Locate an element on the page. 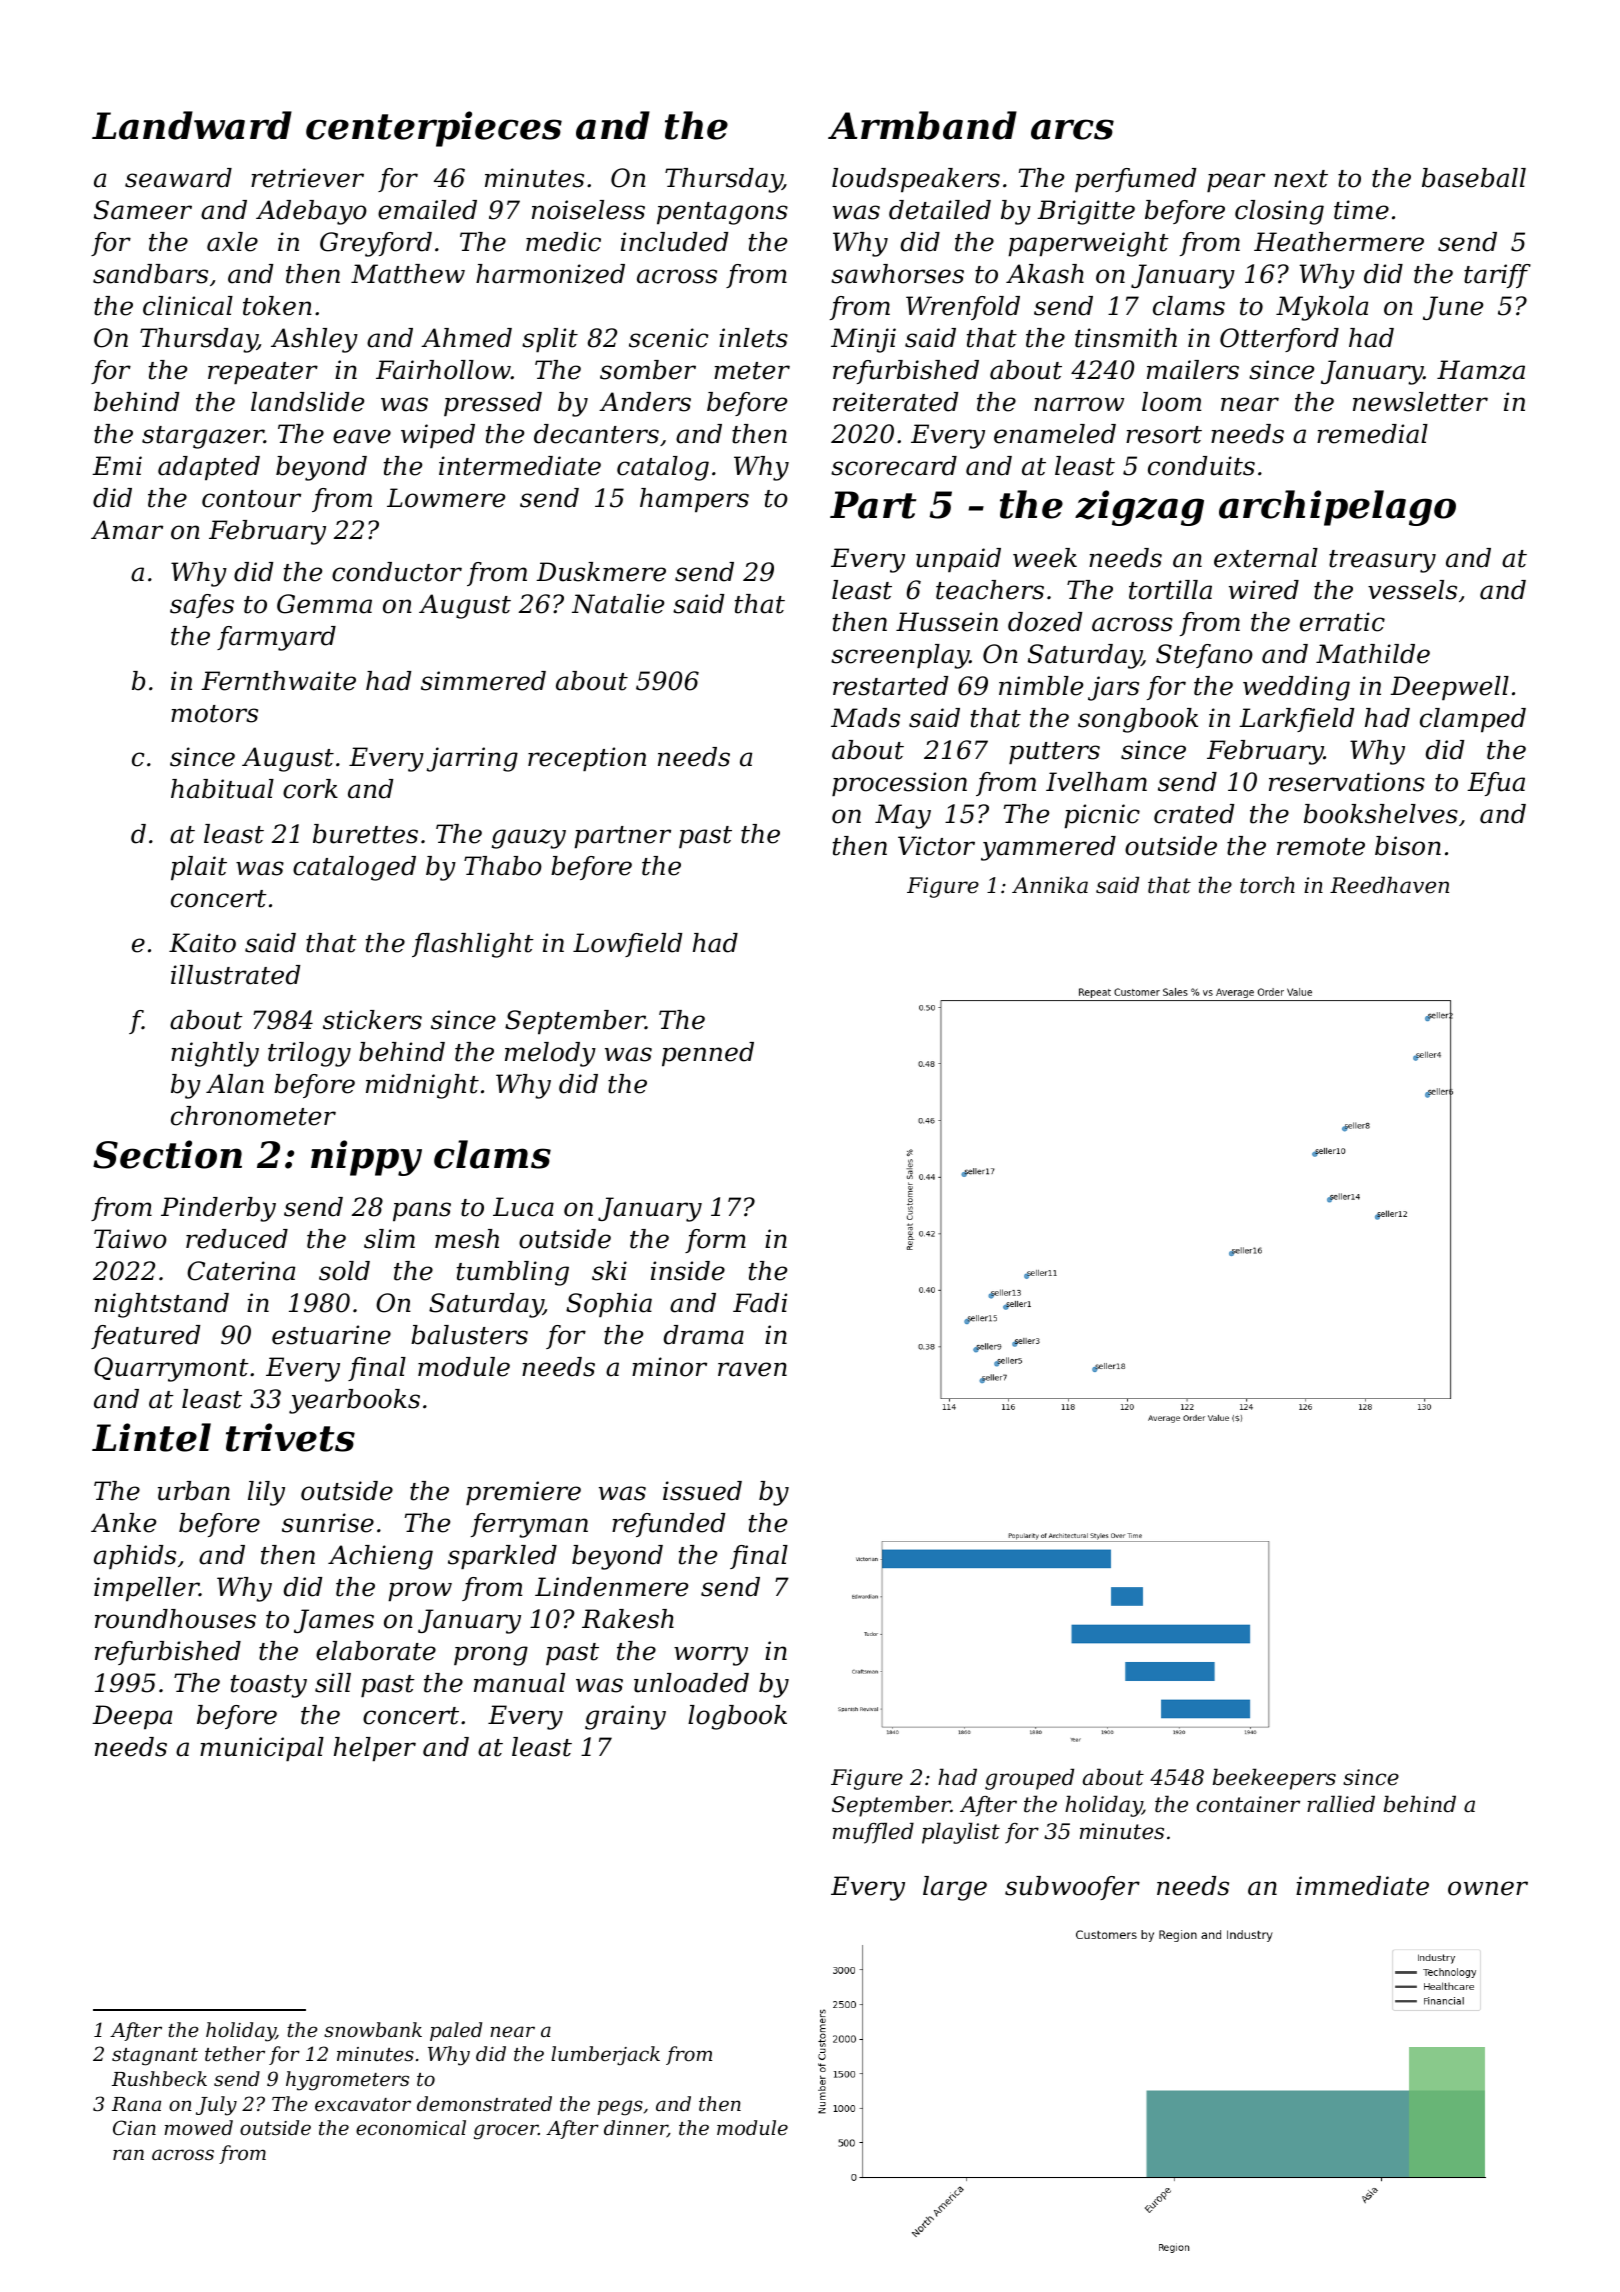  dinner is located at coordinates (636, 2129).
